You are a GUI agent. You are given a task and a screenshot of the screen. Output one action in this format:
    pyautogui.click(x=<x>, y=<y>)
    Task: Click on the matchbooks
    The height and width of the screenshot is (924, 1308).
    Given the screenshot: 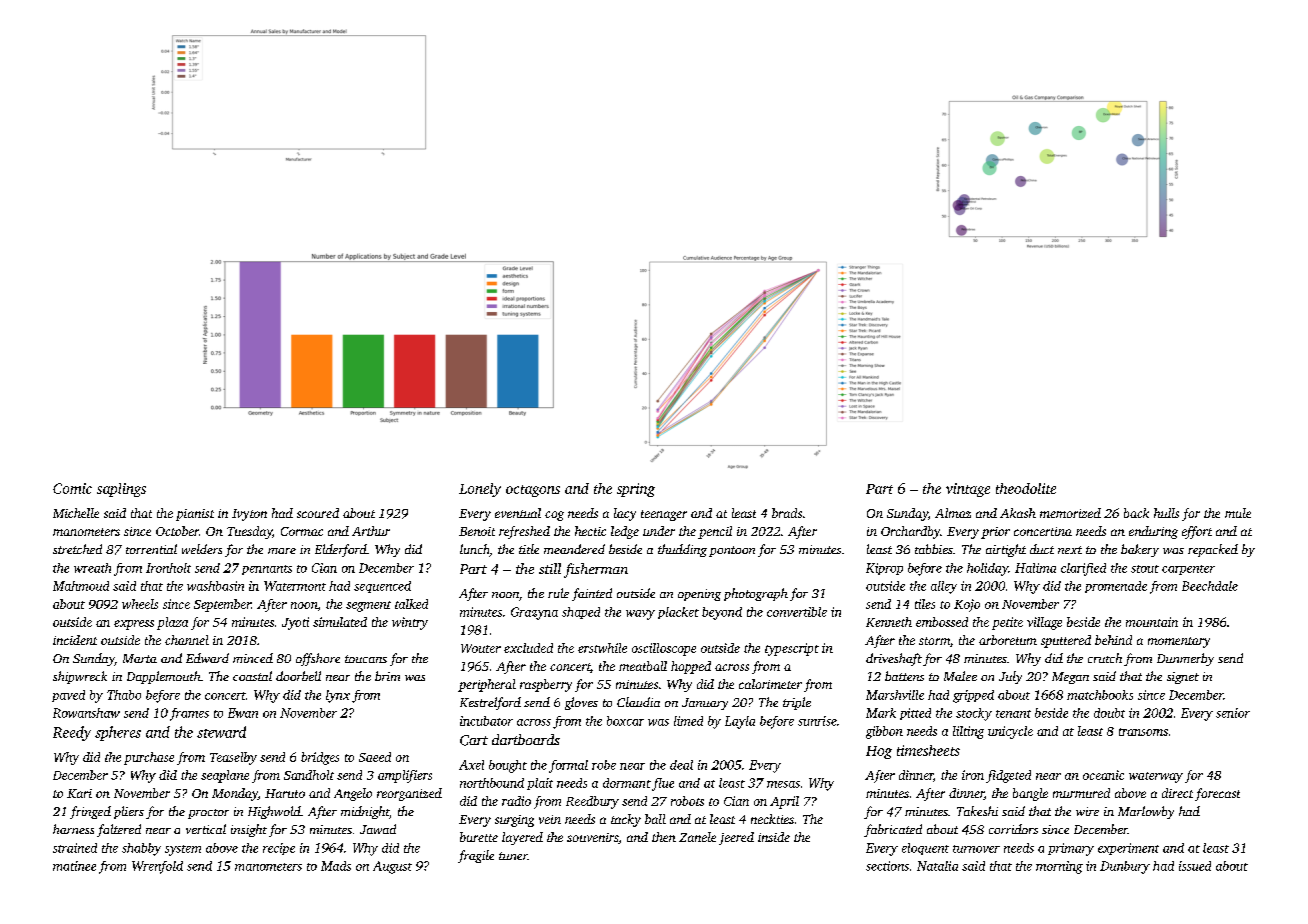 What is the action you would take?
    pyautogui.click(x=1100, y=695)
